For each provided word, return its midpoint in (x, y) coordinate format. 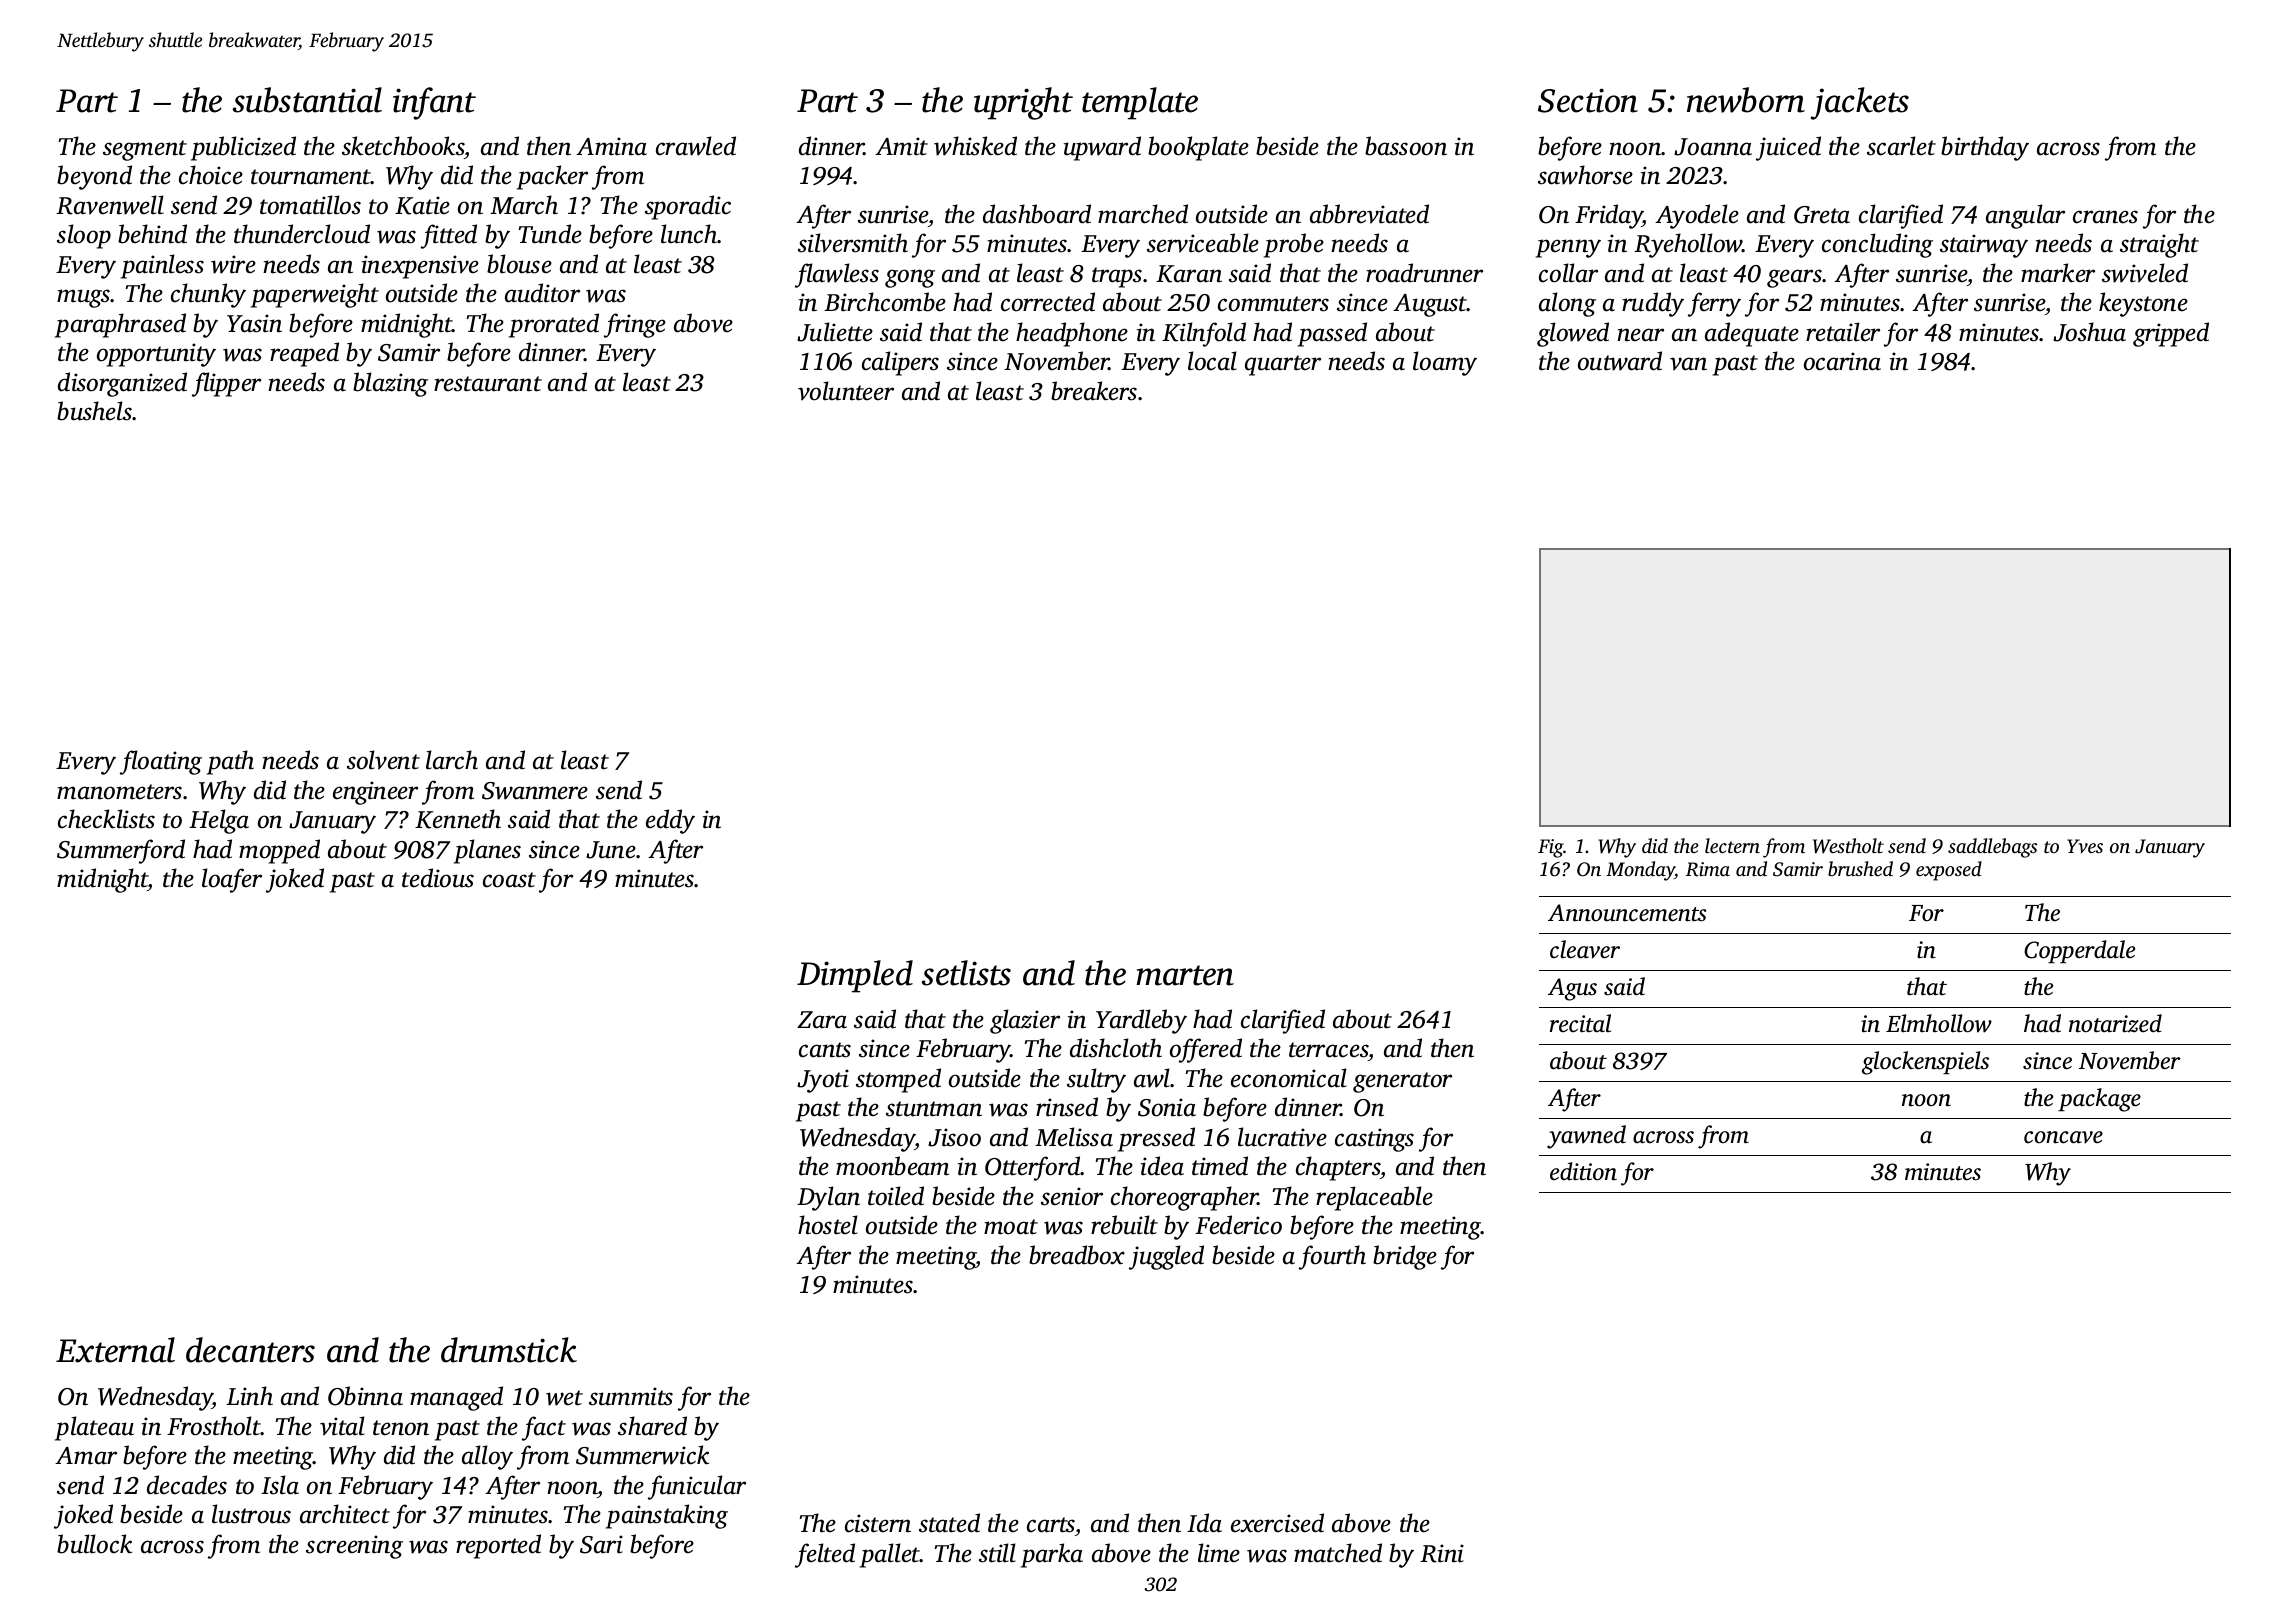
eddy (670, 821)
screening (354, 1547)
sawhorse (1585, 175)
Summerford (121, 851)
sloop (84, 236)
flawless (837, 275)
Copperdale (2079, 951)
